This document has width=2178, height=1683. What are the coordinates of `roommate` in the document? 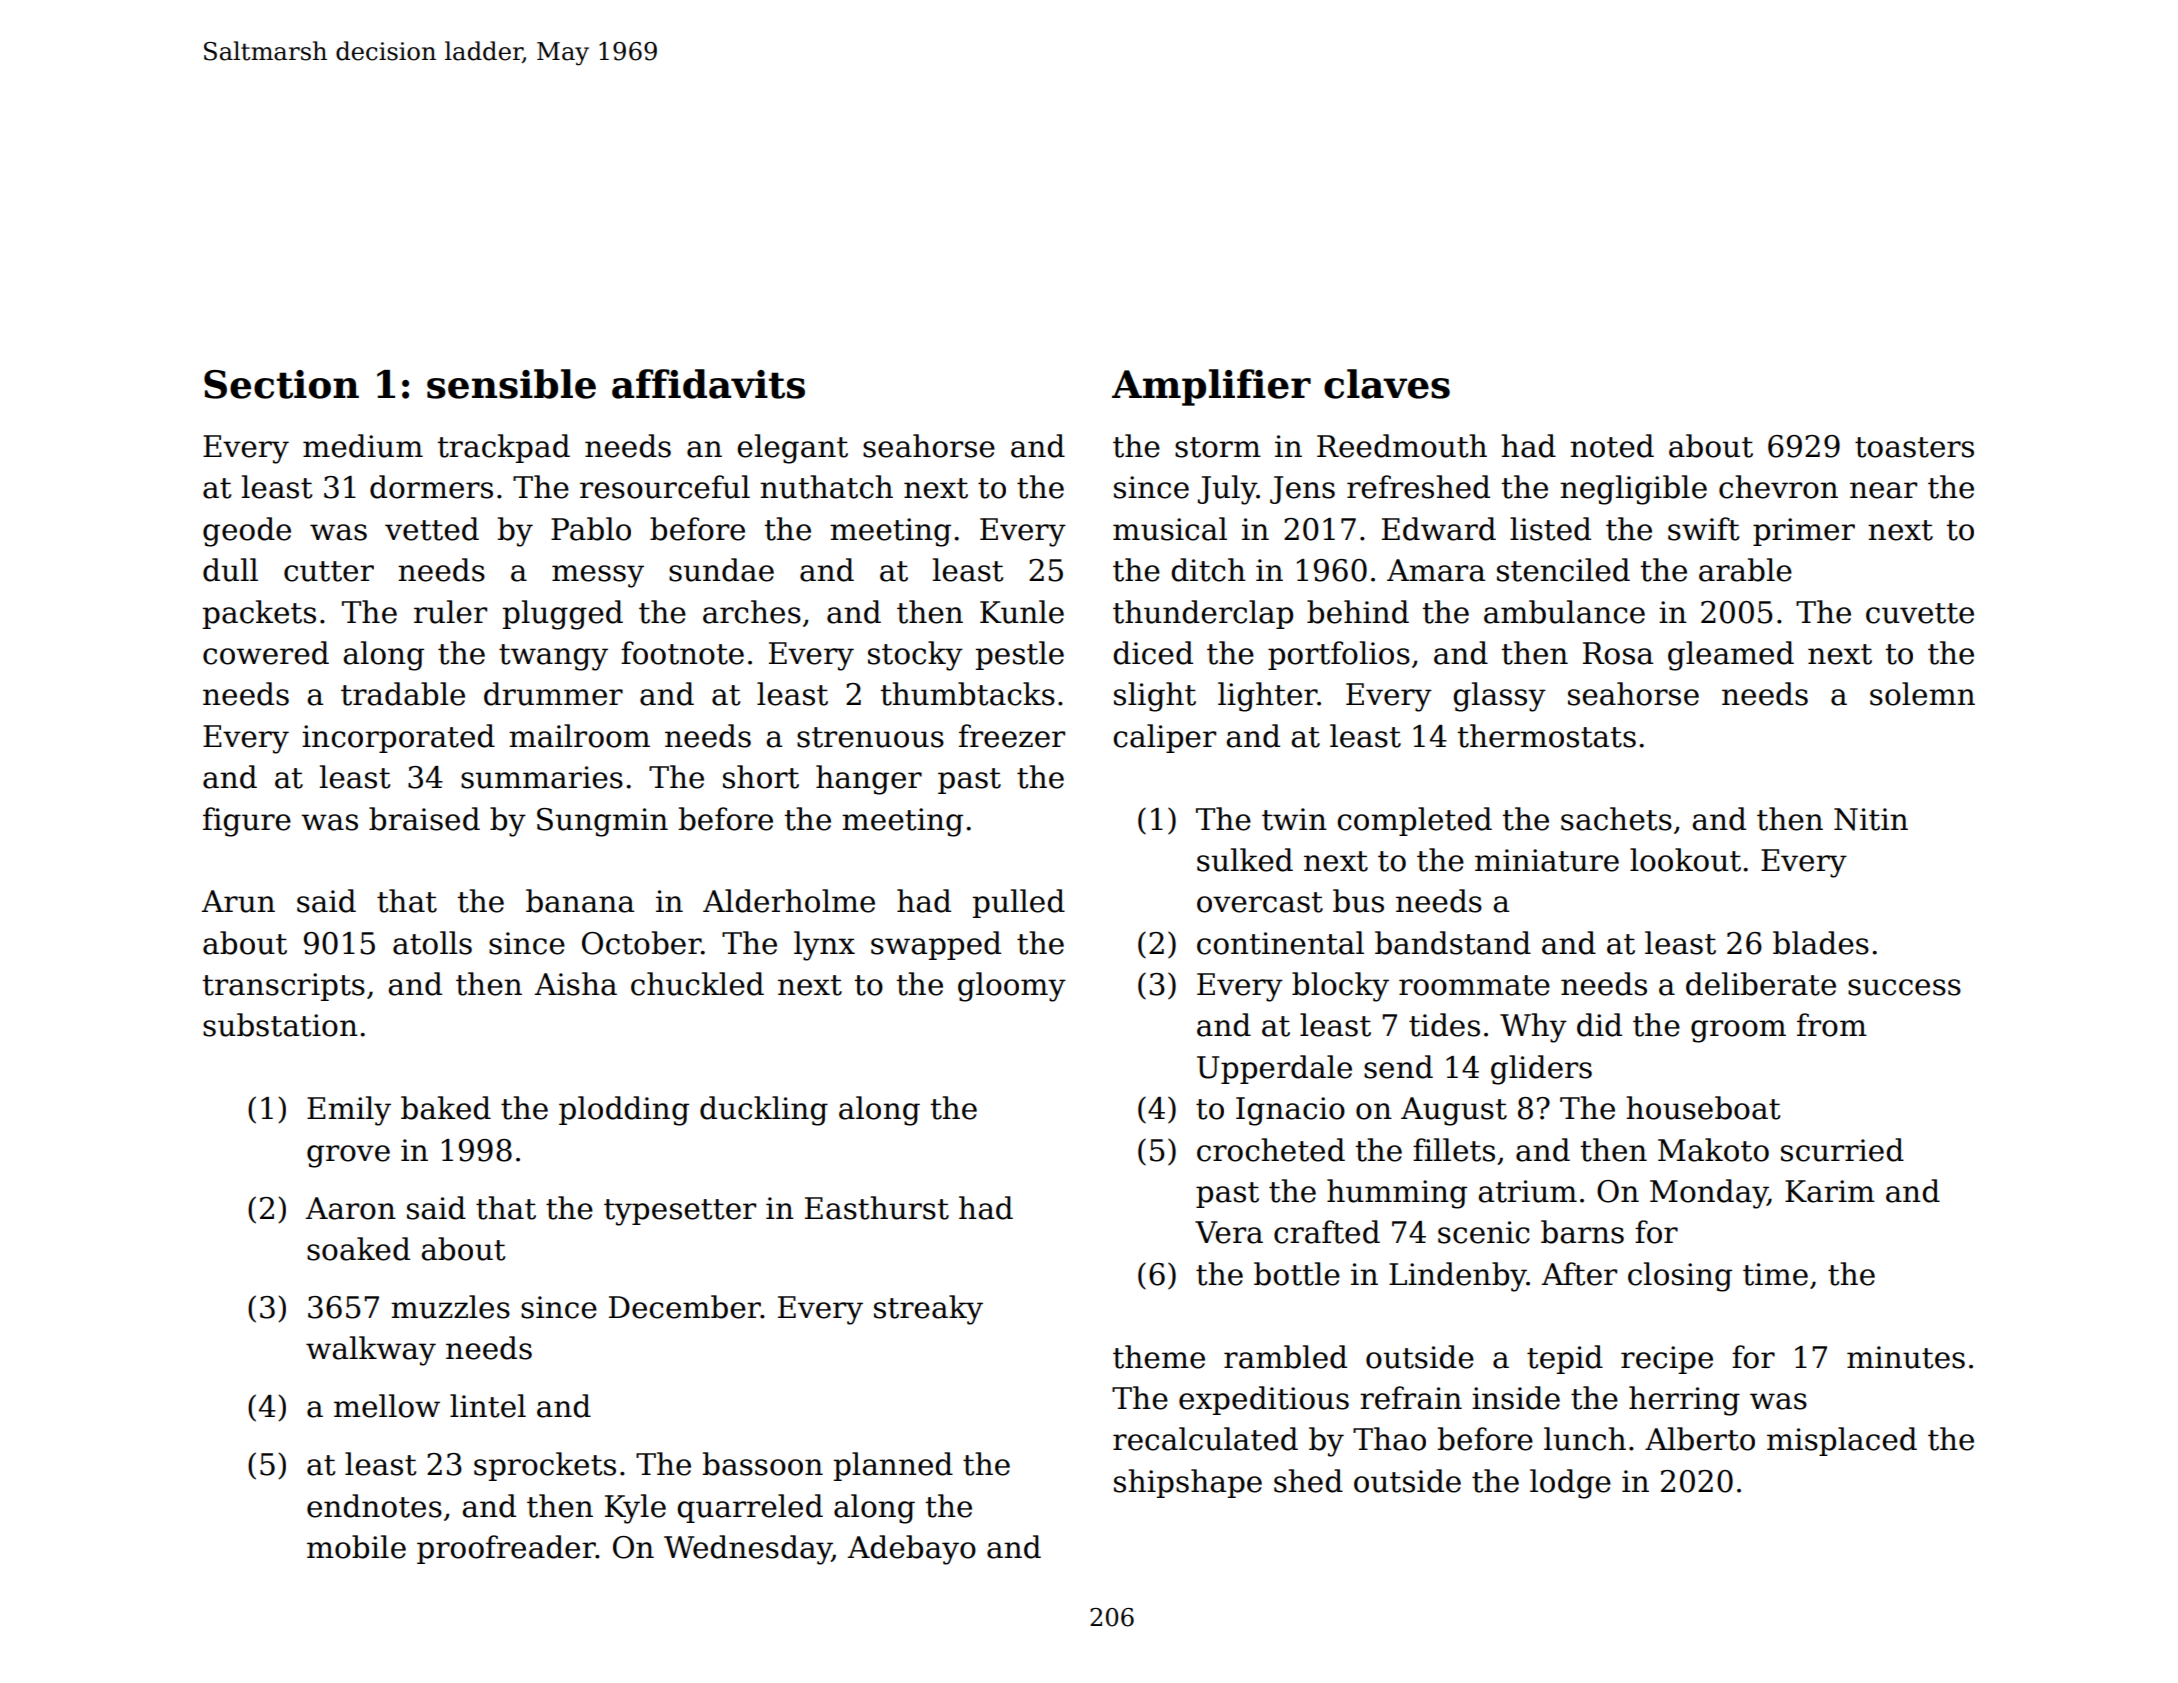 It's located at (1474, 985).
